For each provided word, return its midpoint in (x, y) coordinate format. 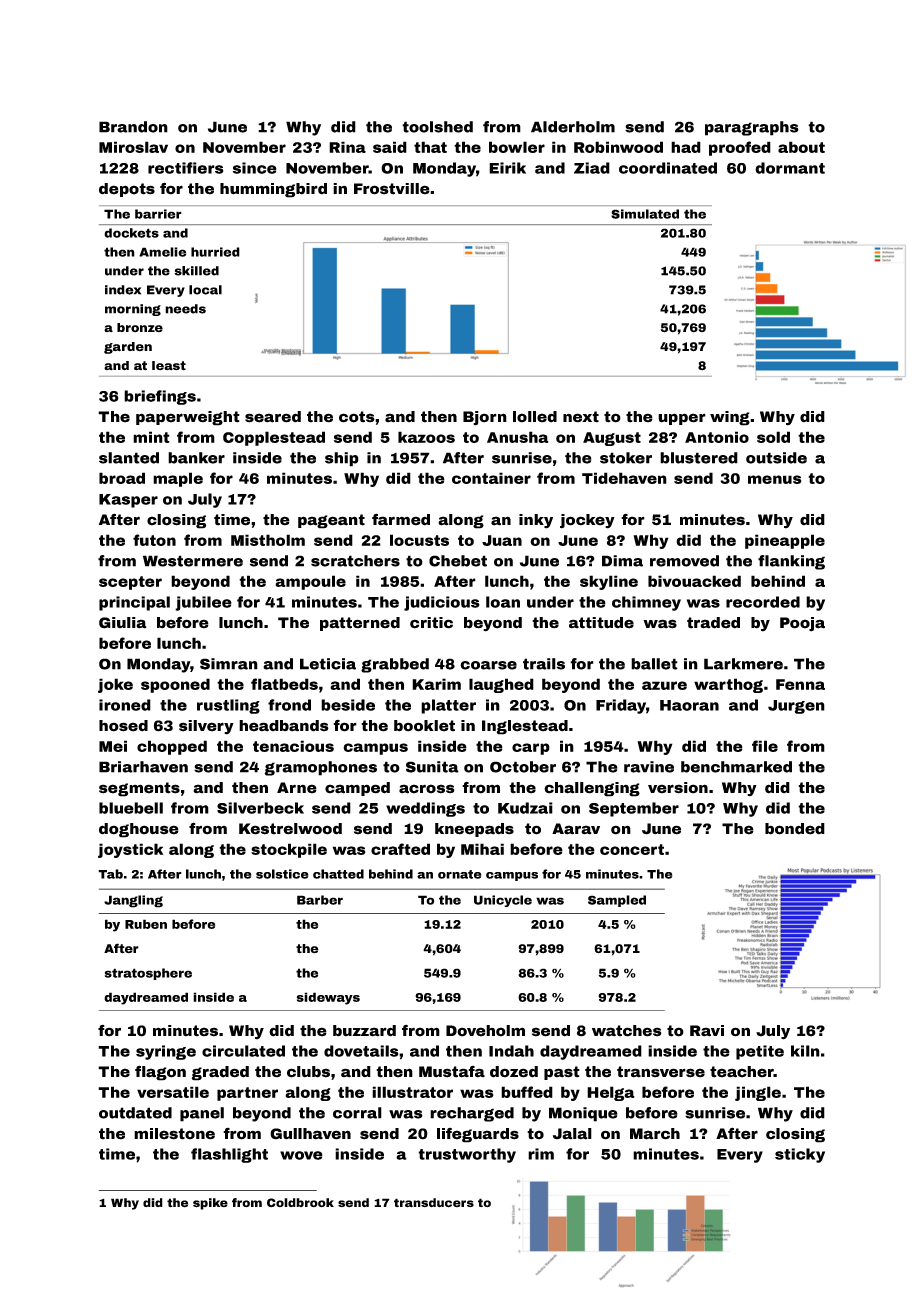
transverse (661, 1072)
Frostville (392, 189)
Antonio (717, 437)
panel (202, 1114)
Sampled (617, 901)
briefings (160, 397)
